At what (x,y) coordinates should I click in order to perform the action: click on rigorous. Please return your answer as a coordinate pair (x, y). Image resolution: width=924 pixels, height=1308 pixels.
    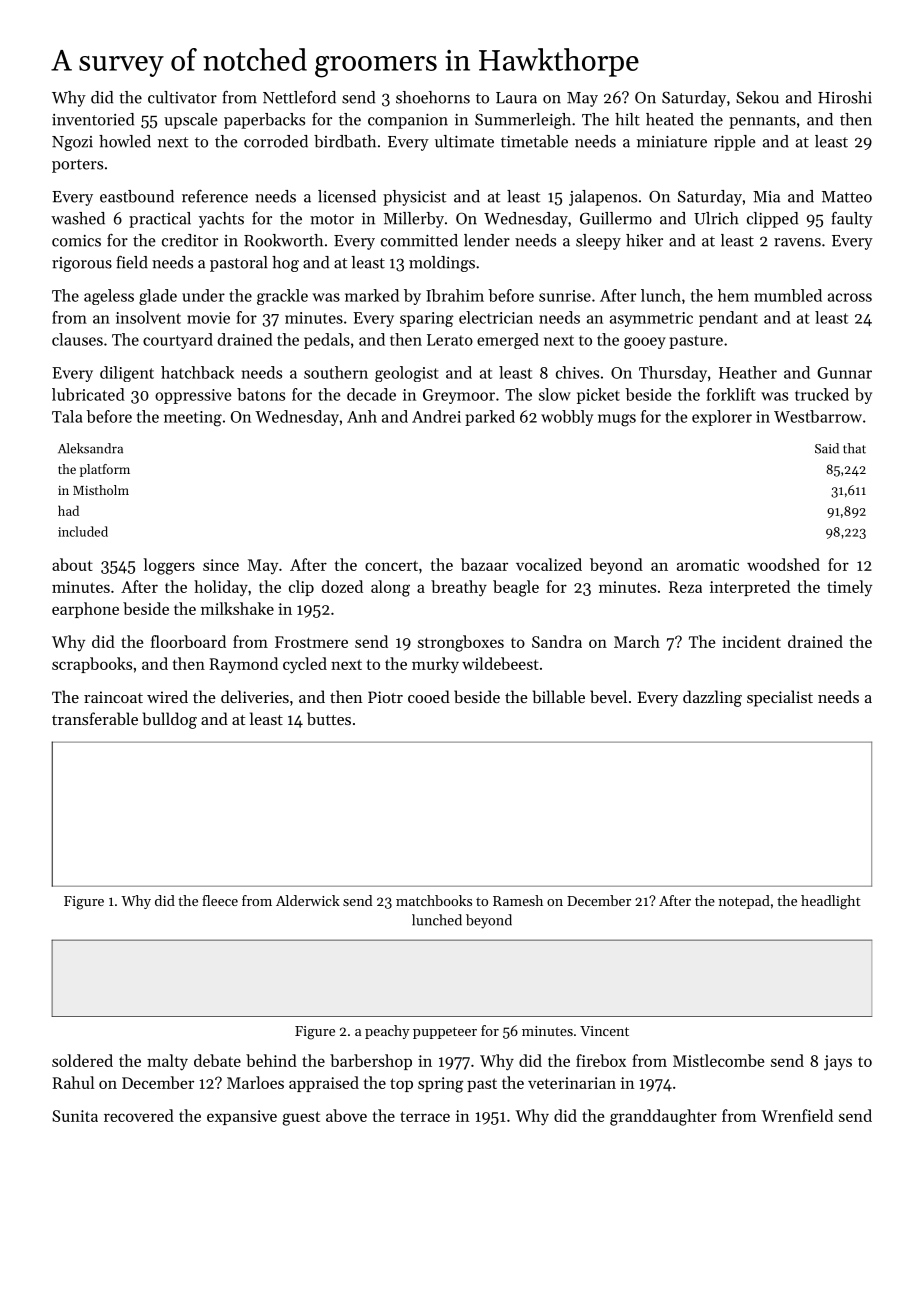
    Looking at the image, I should click on (82, 264).
